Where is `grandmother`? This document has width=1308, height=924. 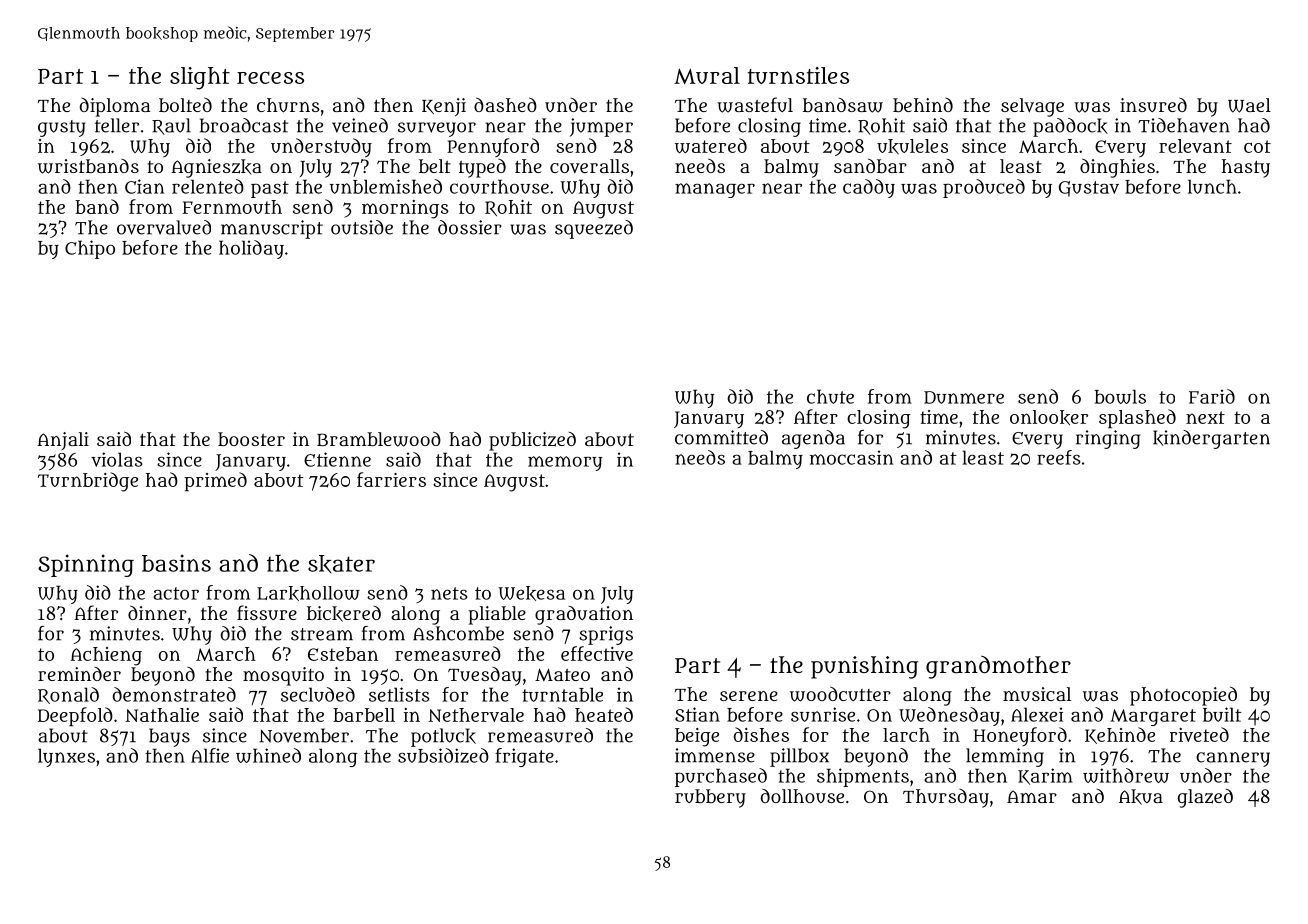 grandmother is located at coordinates (998, 667).
